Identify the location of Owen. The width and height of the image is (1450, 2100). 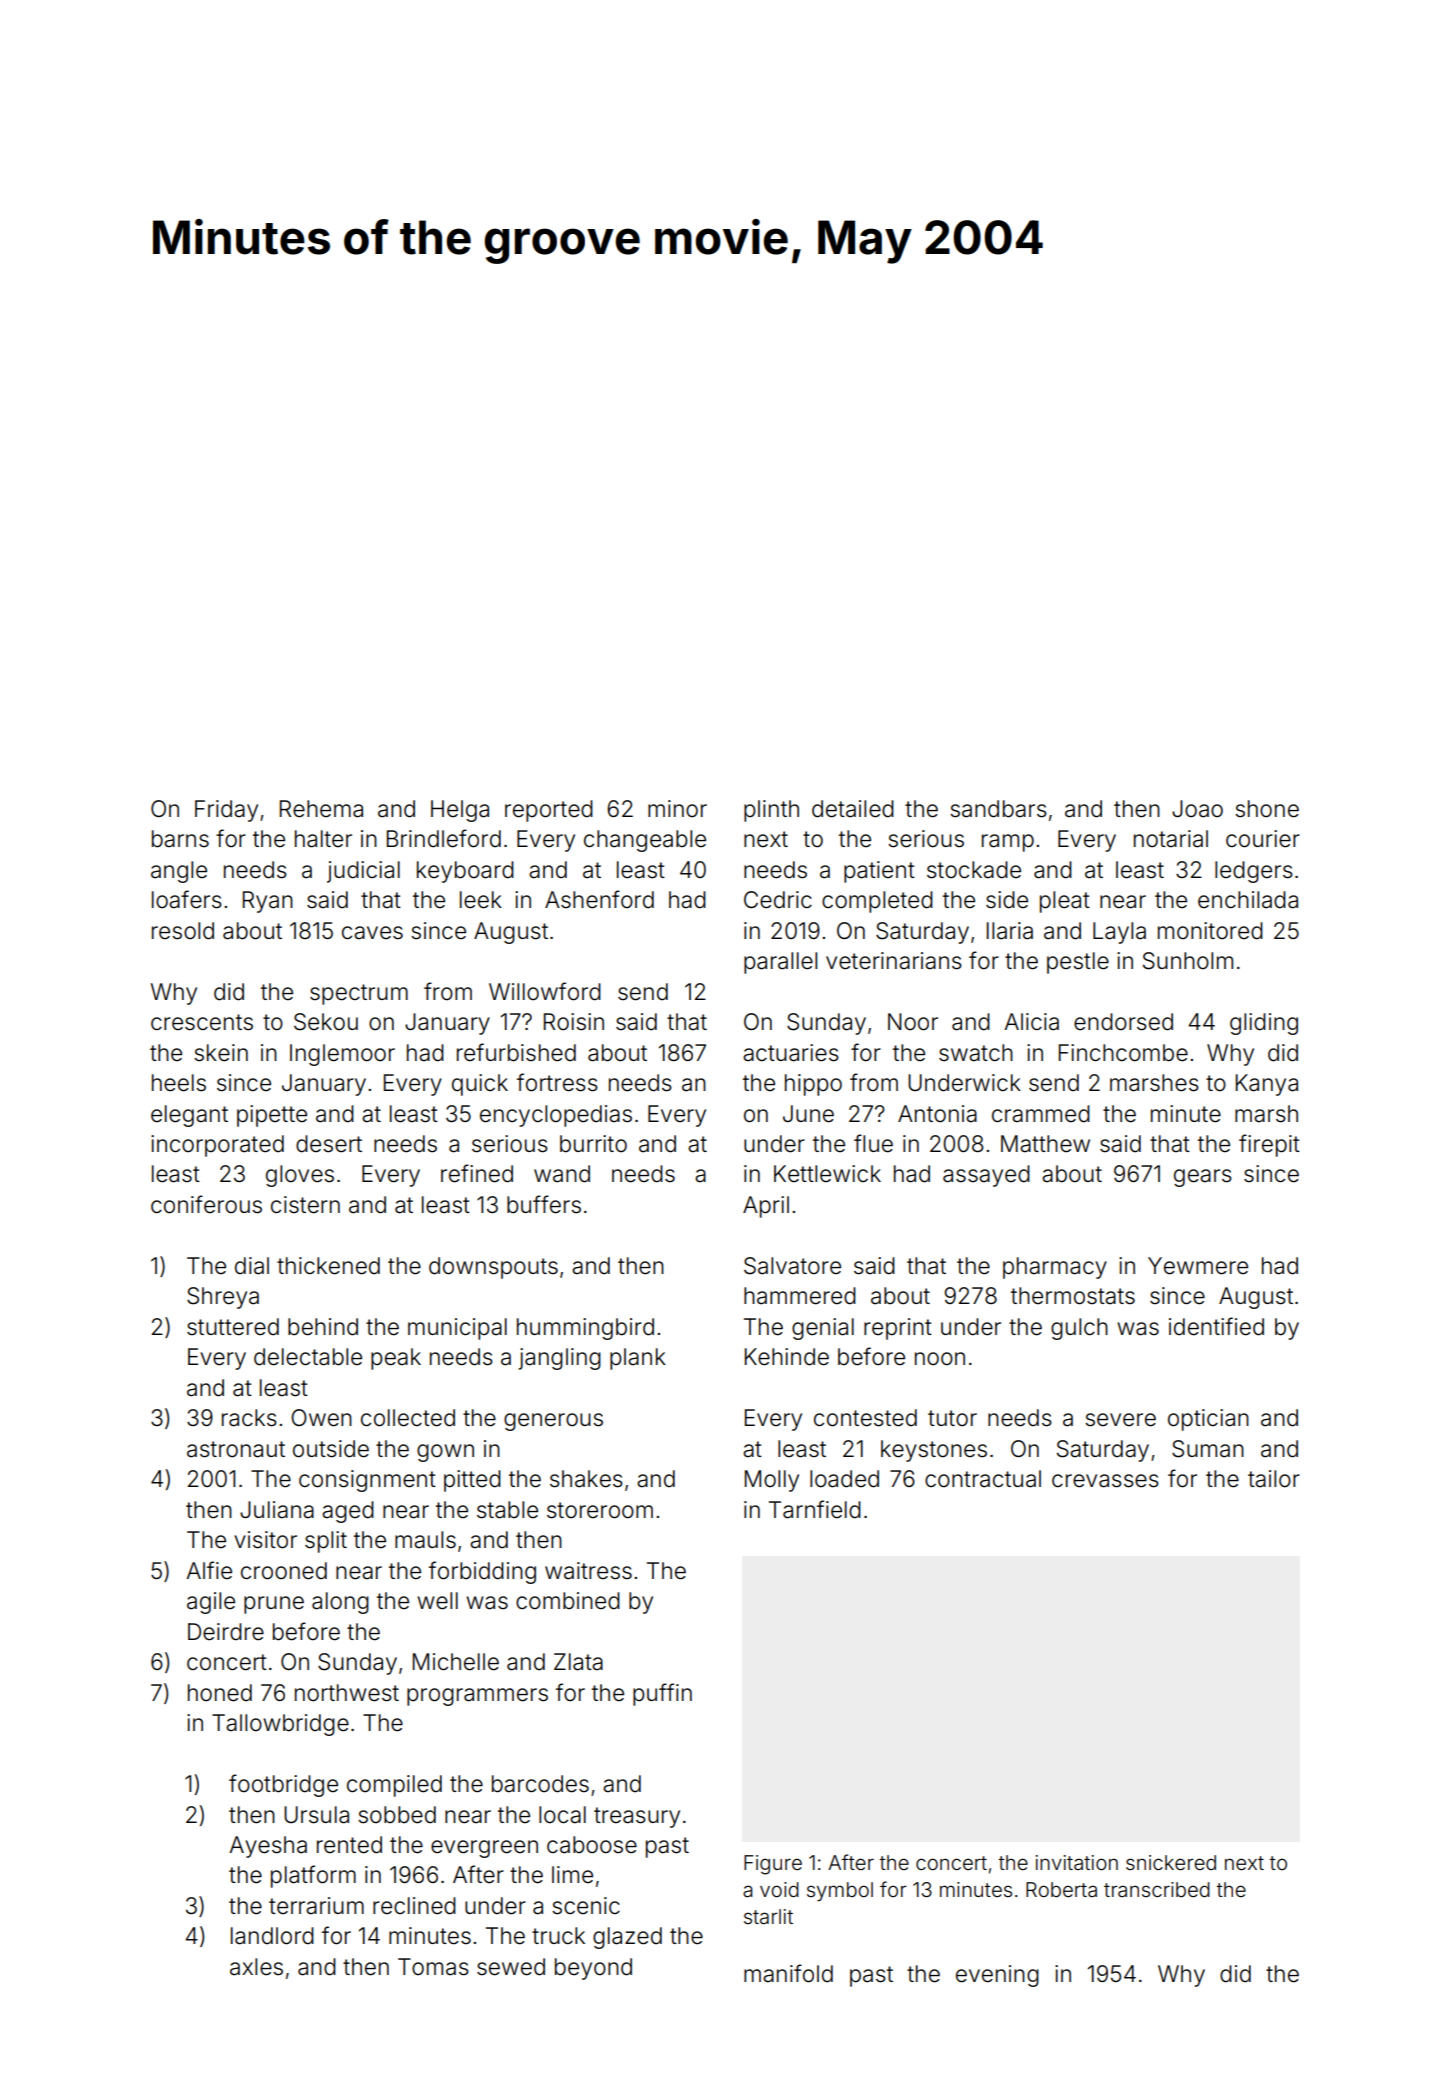
(321, 1418).
